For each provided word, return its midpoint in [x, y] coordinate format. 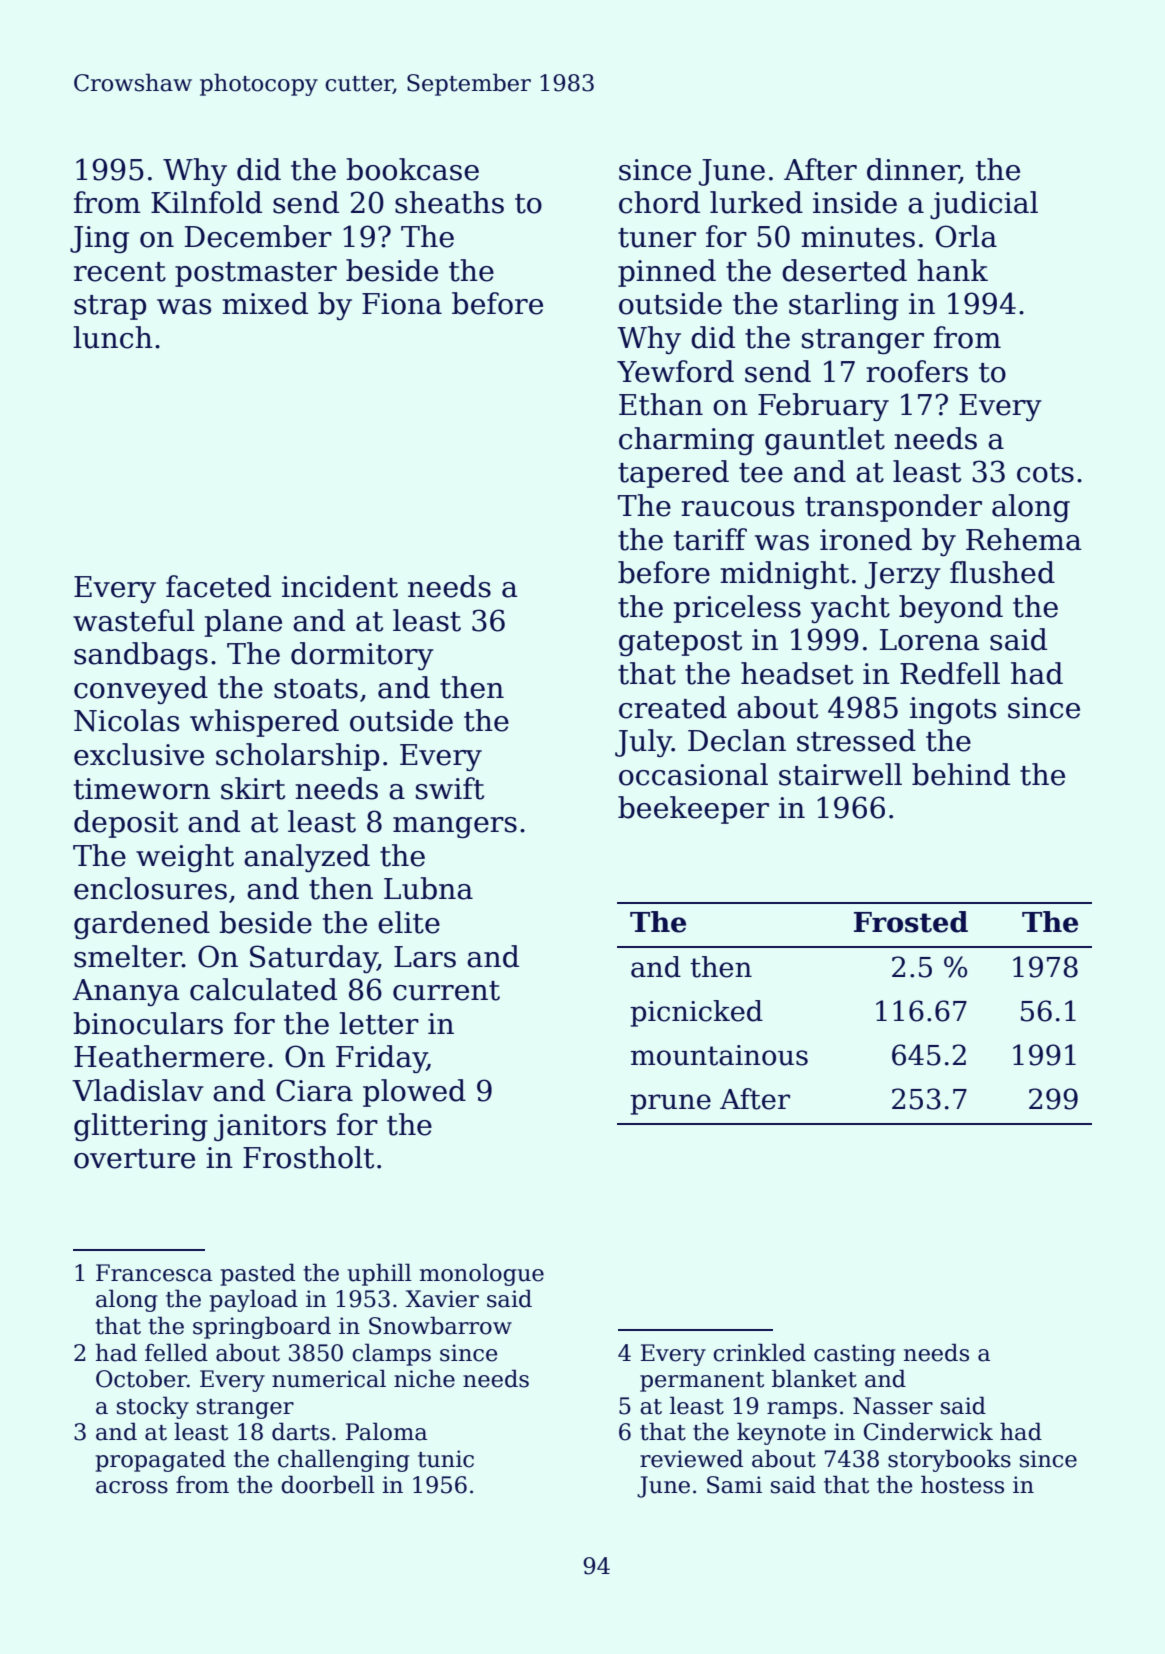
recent [120, 272]
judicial [984, 205]
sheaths [449, 202]
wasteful [134, 620]
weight [185, 858]
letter [379, 1023]
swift [450, 788]
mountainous [719, 1055]
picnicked [696, 1013]
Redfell [950, 673]
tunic [446, 1459]
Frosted [911, 922]
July [643, 743]
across [132, 1487]
